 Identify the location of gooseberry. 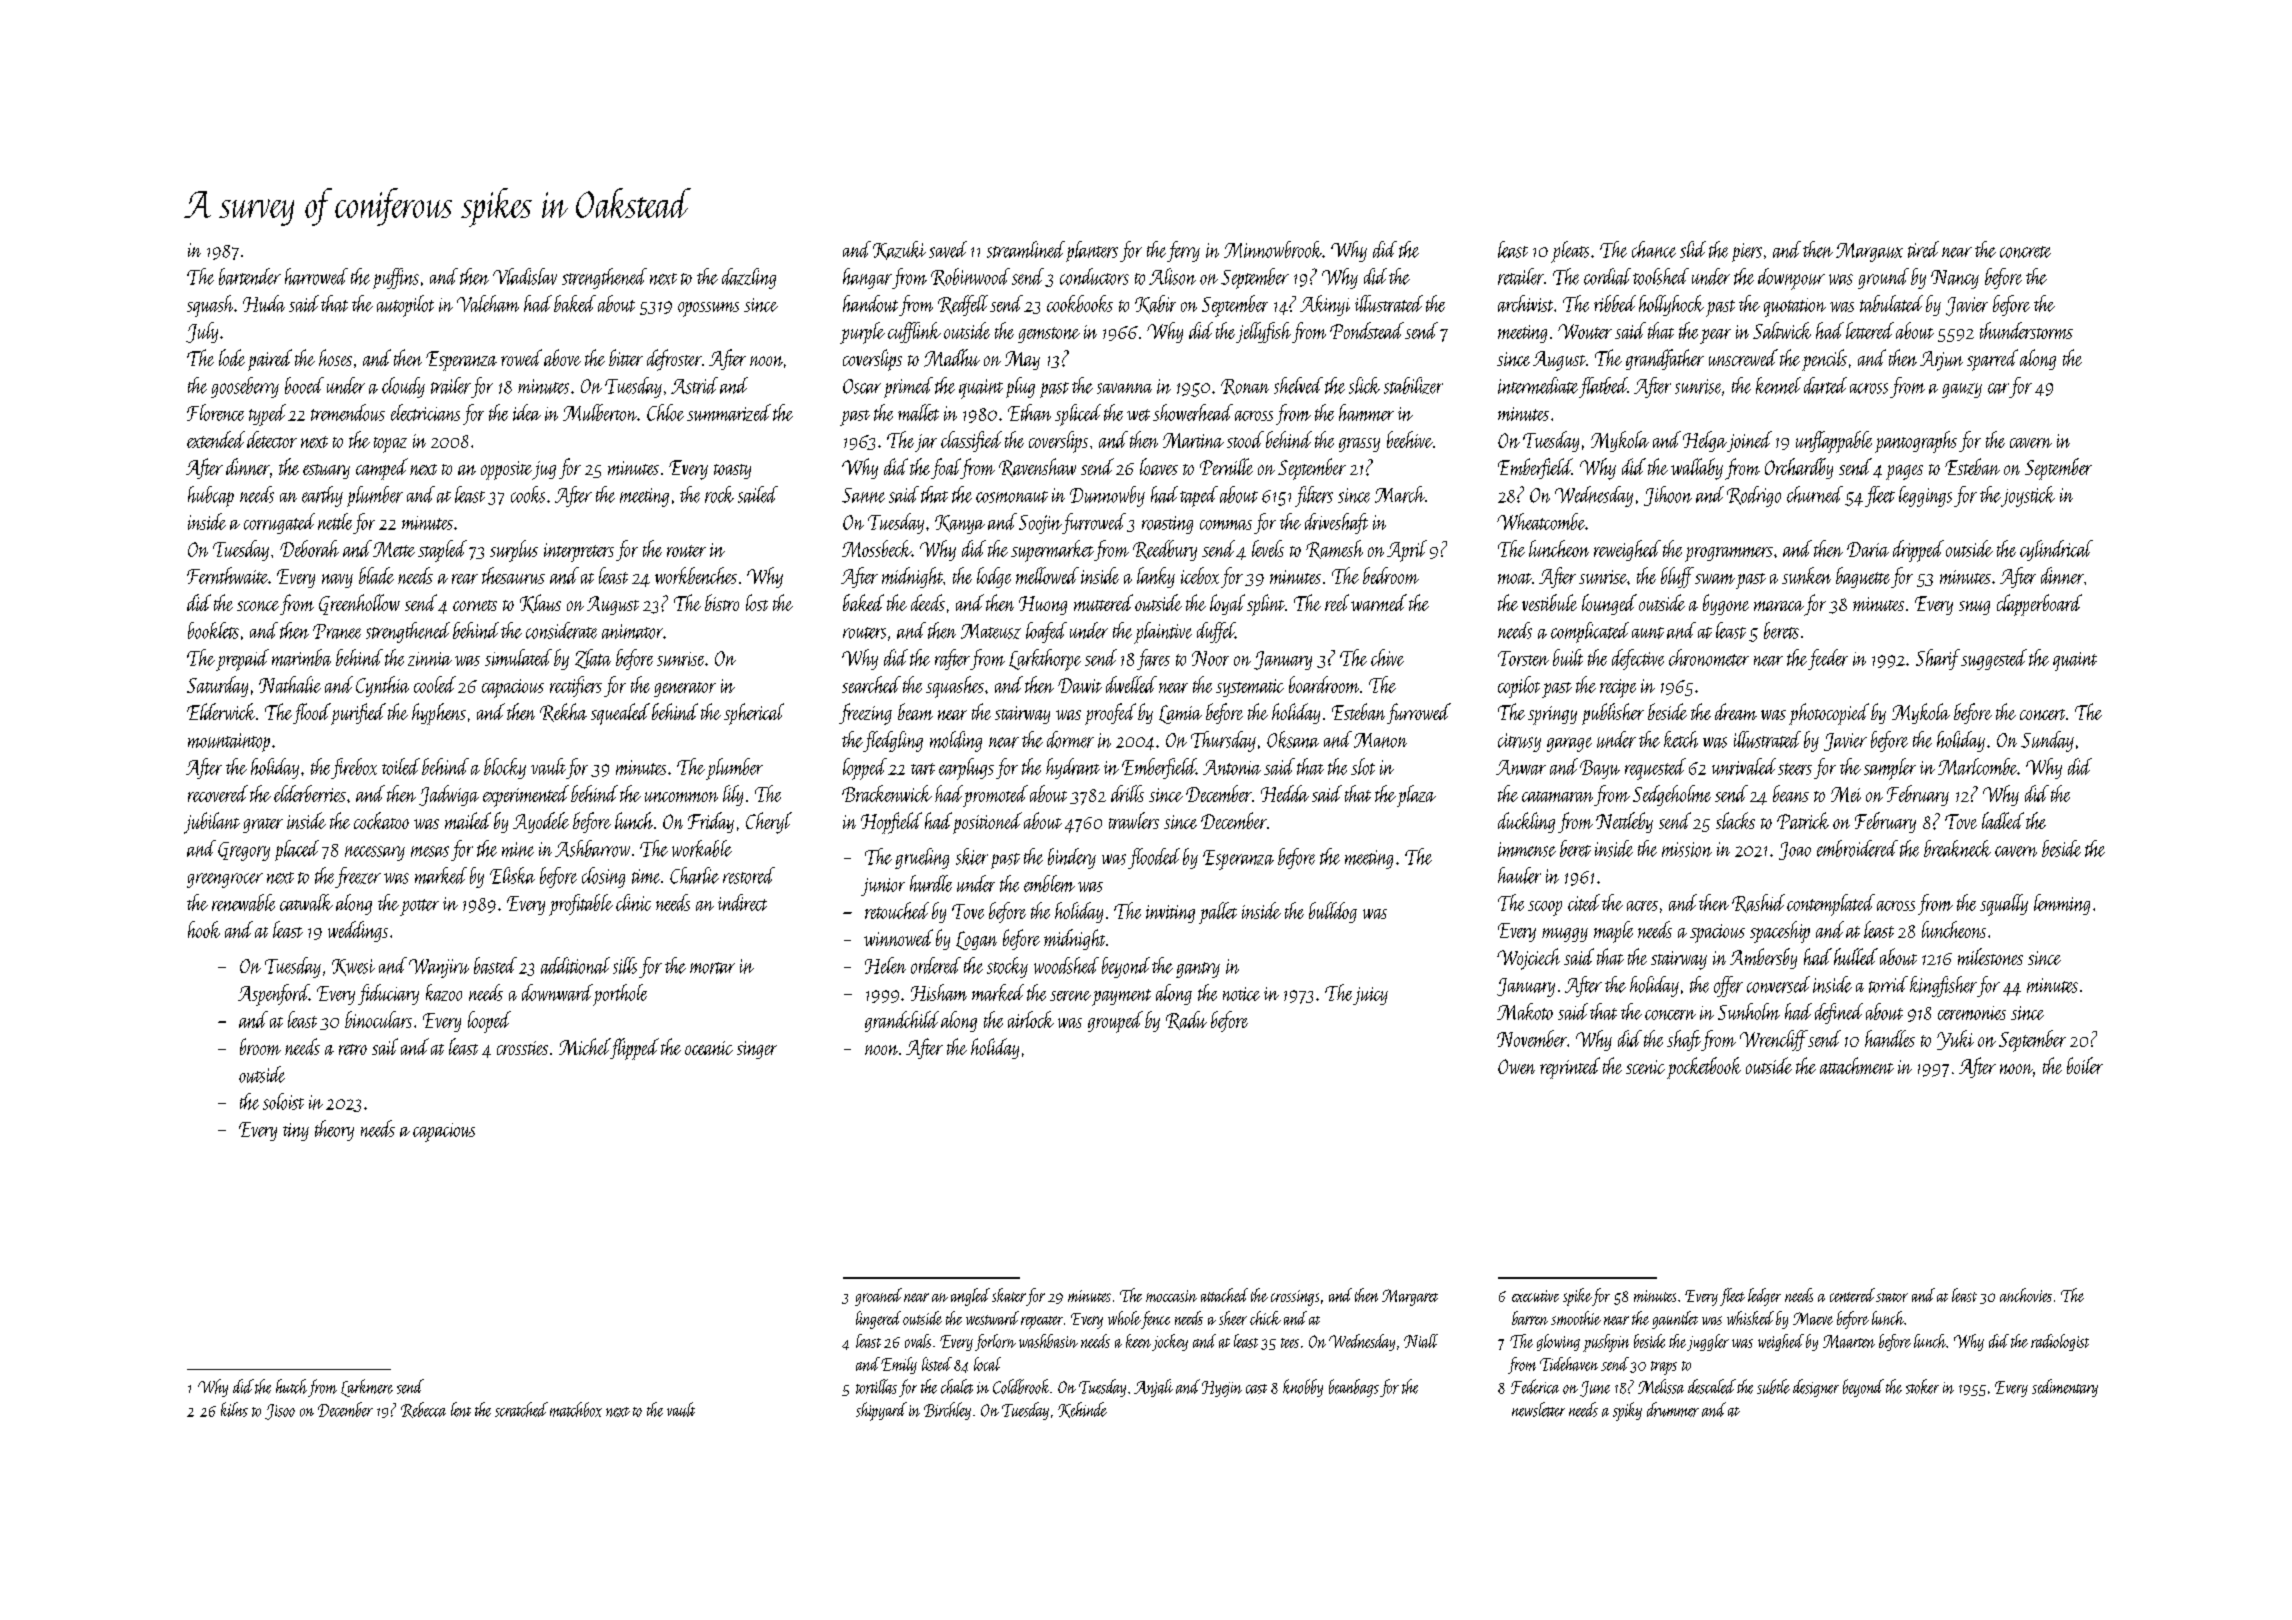
(245, 387).
